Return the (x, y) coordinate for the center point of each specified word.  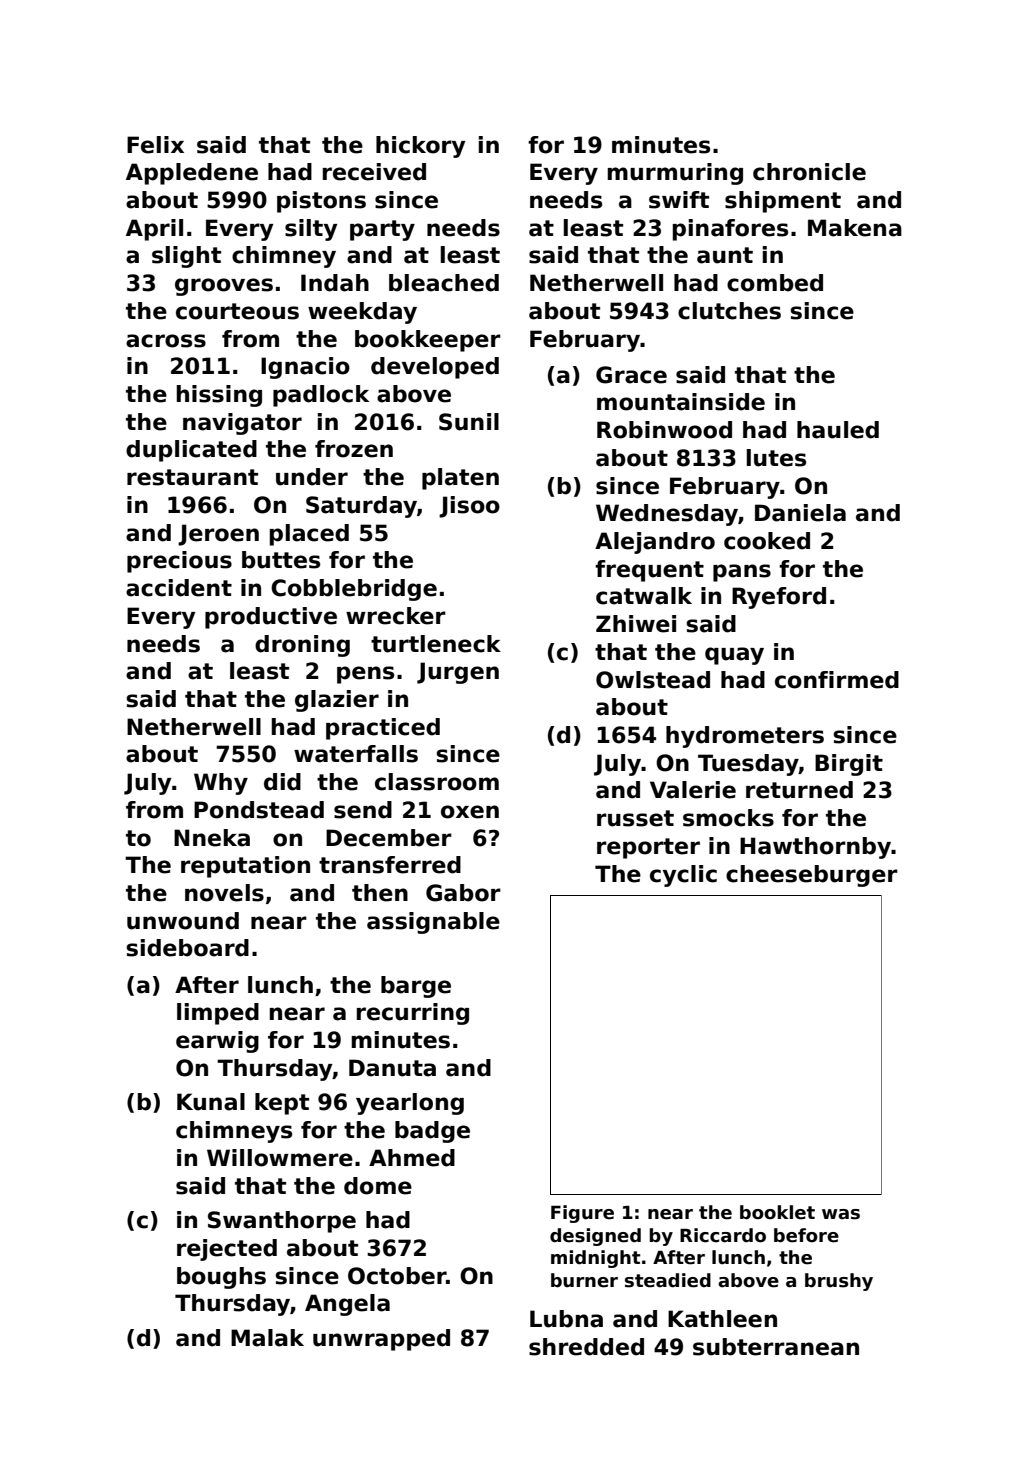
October (397, 1276)
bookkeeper (428, 341)
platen (460, 479)
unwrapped (381, 1340)
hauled (838, 430)
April (154, 230)
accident (179, 588)
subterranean (776, 1347)
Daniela (800, 513)
